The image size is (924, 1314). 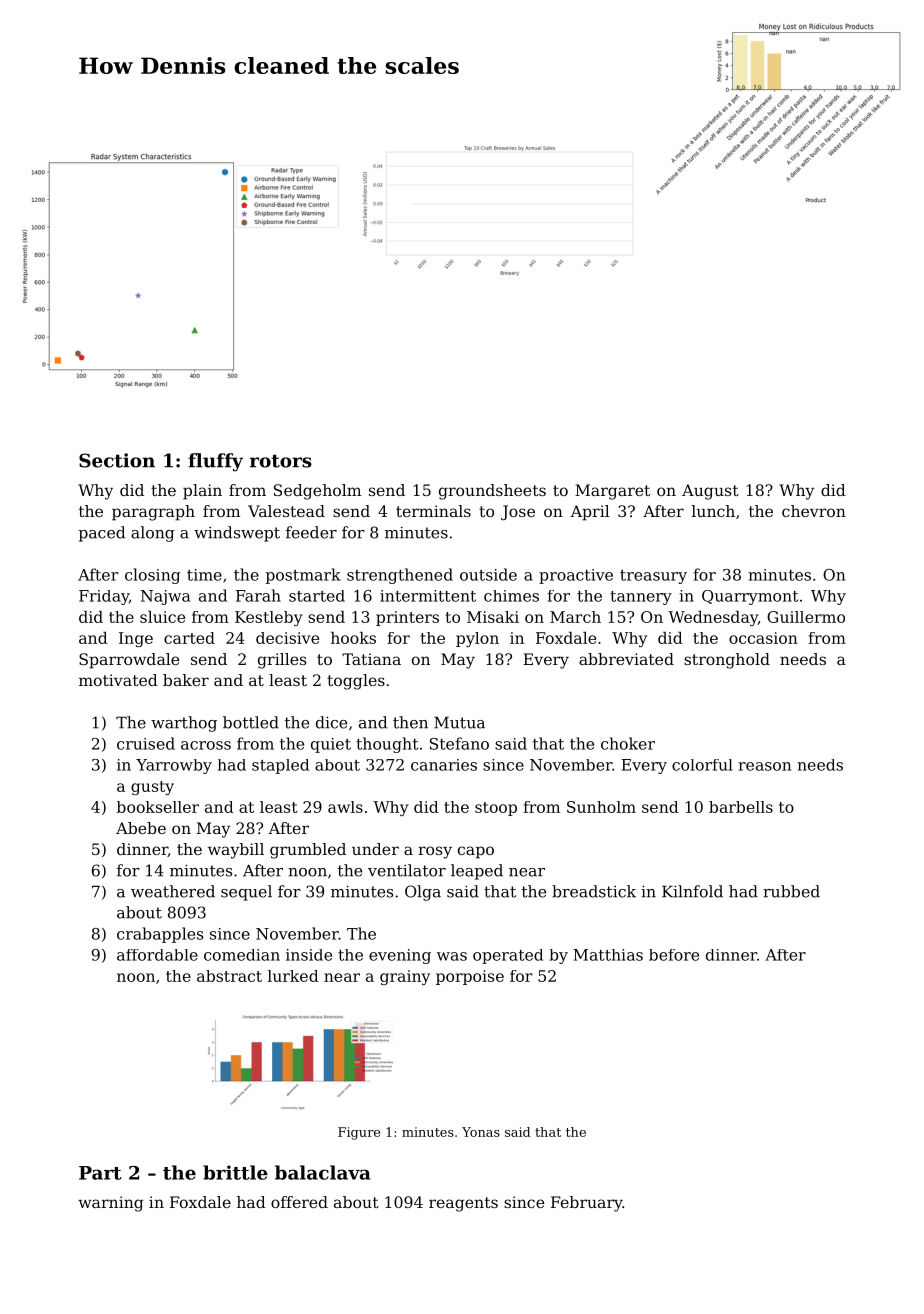 I want to click on fluffy, so click(x=215, y=462).
